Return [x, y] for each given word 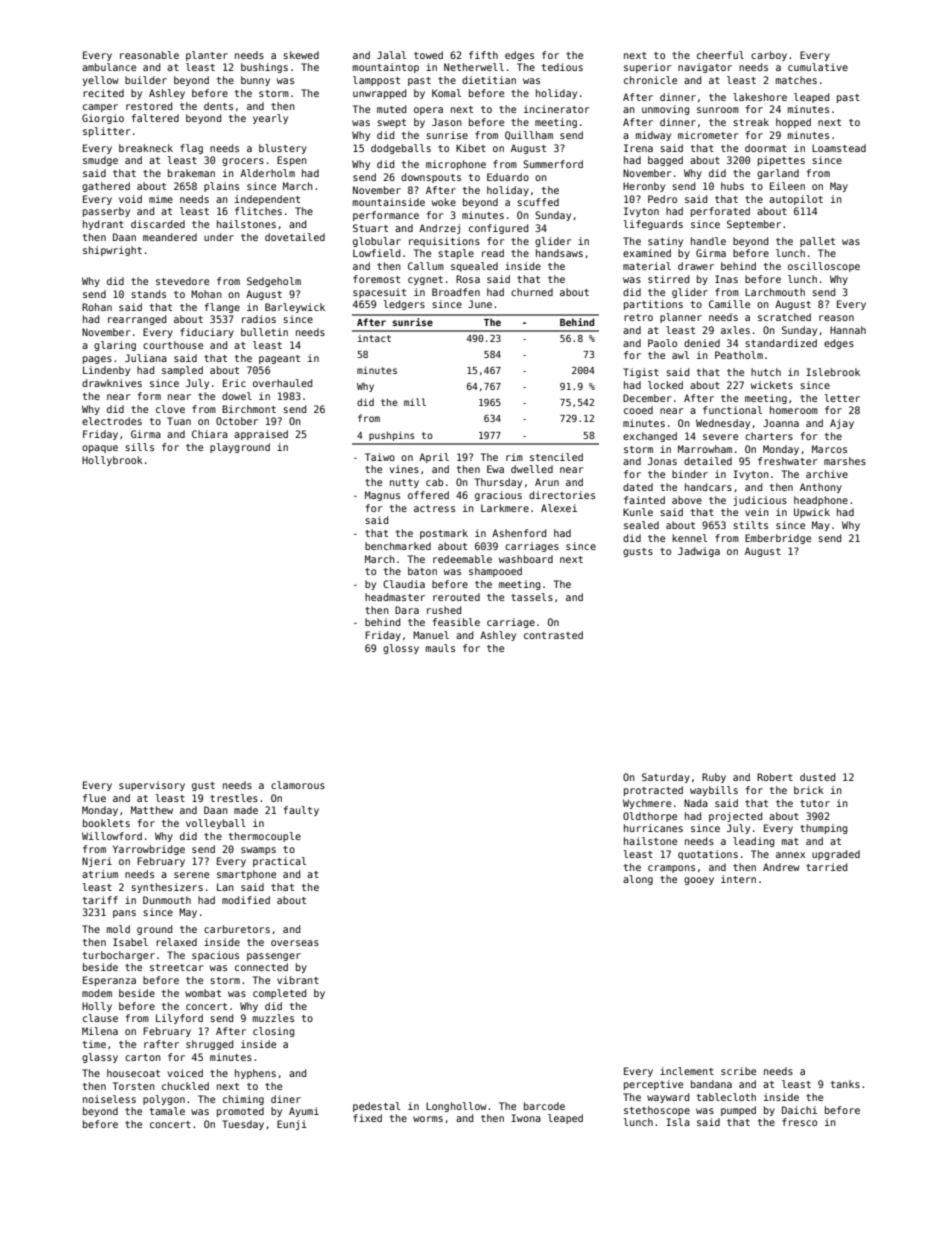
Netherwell [474, 67]
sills [139, 447]
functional [732, 410]
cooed [638, 410]
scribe [738, 1071]
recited [103, 93]
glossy [401, 649]
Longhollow [456, 1107]
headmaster [395, 597]
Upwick [812, 513]
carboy [769, 56]
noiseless [109, 1099]
